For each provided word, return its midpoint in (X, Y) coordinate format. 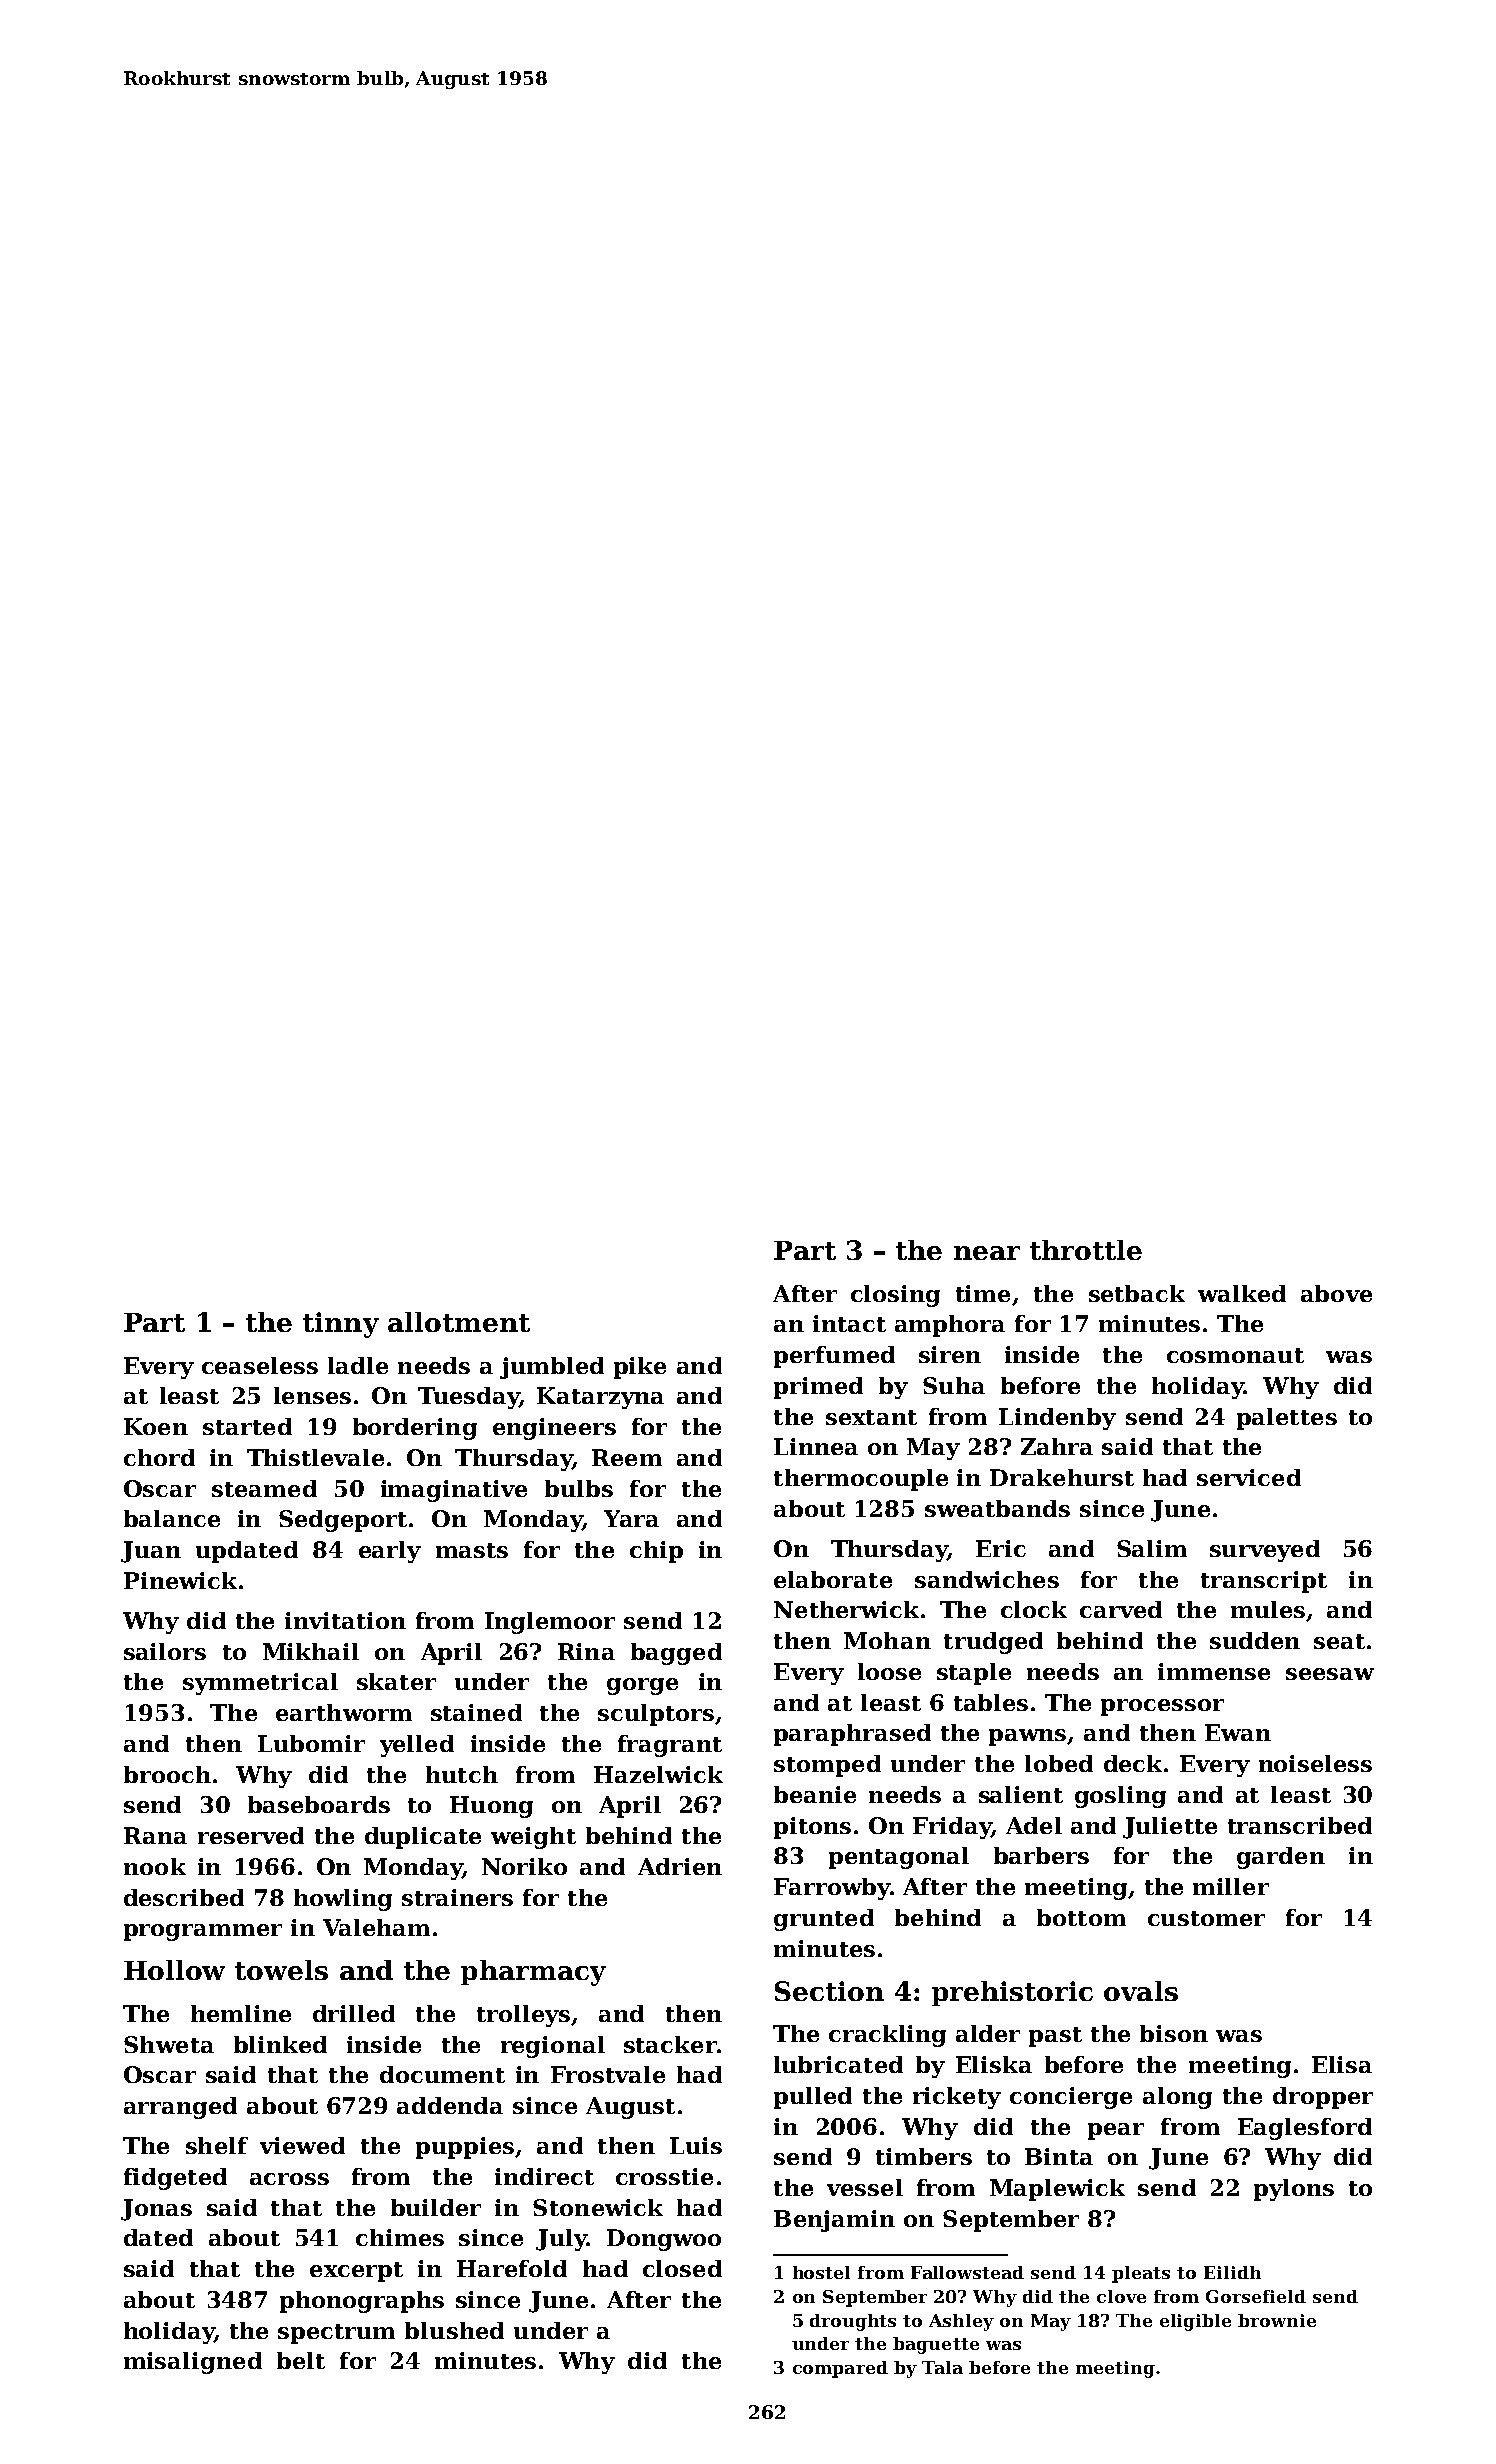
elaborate (833, 1579)
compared (840, 2369)
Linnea (816, 1446)
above (1336, 1293)
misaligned (193, 2363)
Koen (156, 1426)
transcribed (1300, 1825)
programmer (203, 1932)
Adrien (680, 1866)
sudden (1255, 1640)
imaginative (454, 1491)
